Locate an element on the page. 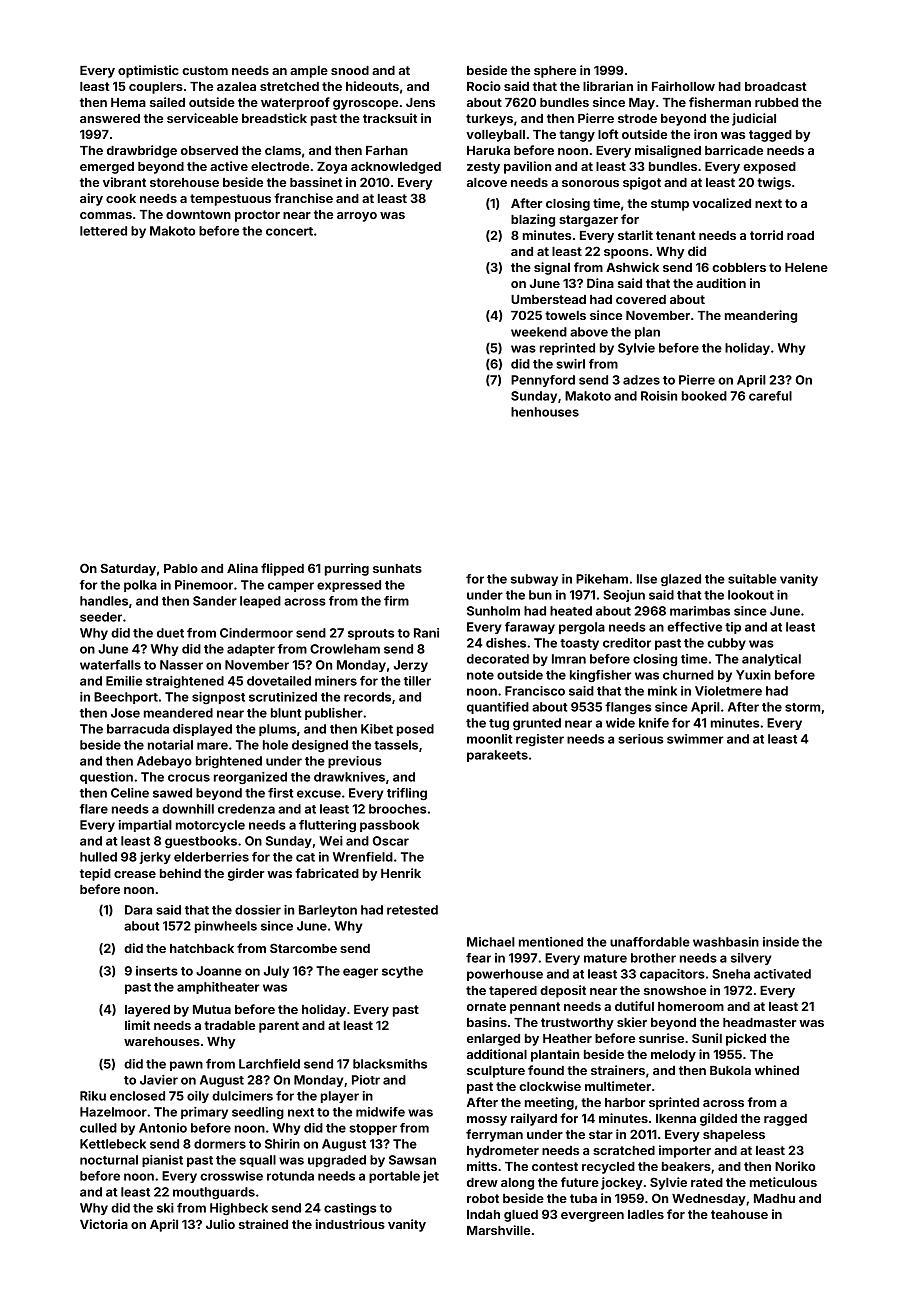 The height and width of the image is (1316, 908). Fairhollow is located at coordinates (683, 86).
